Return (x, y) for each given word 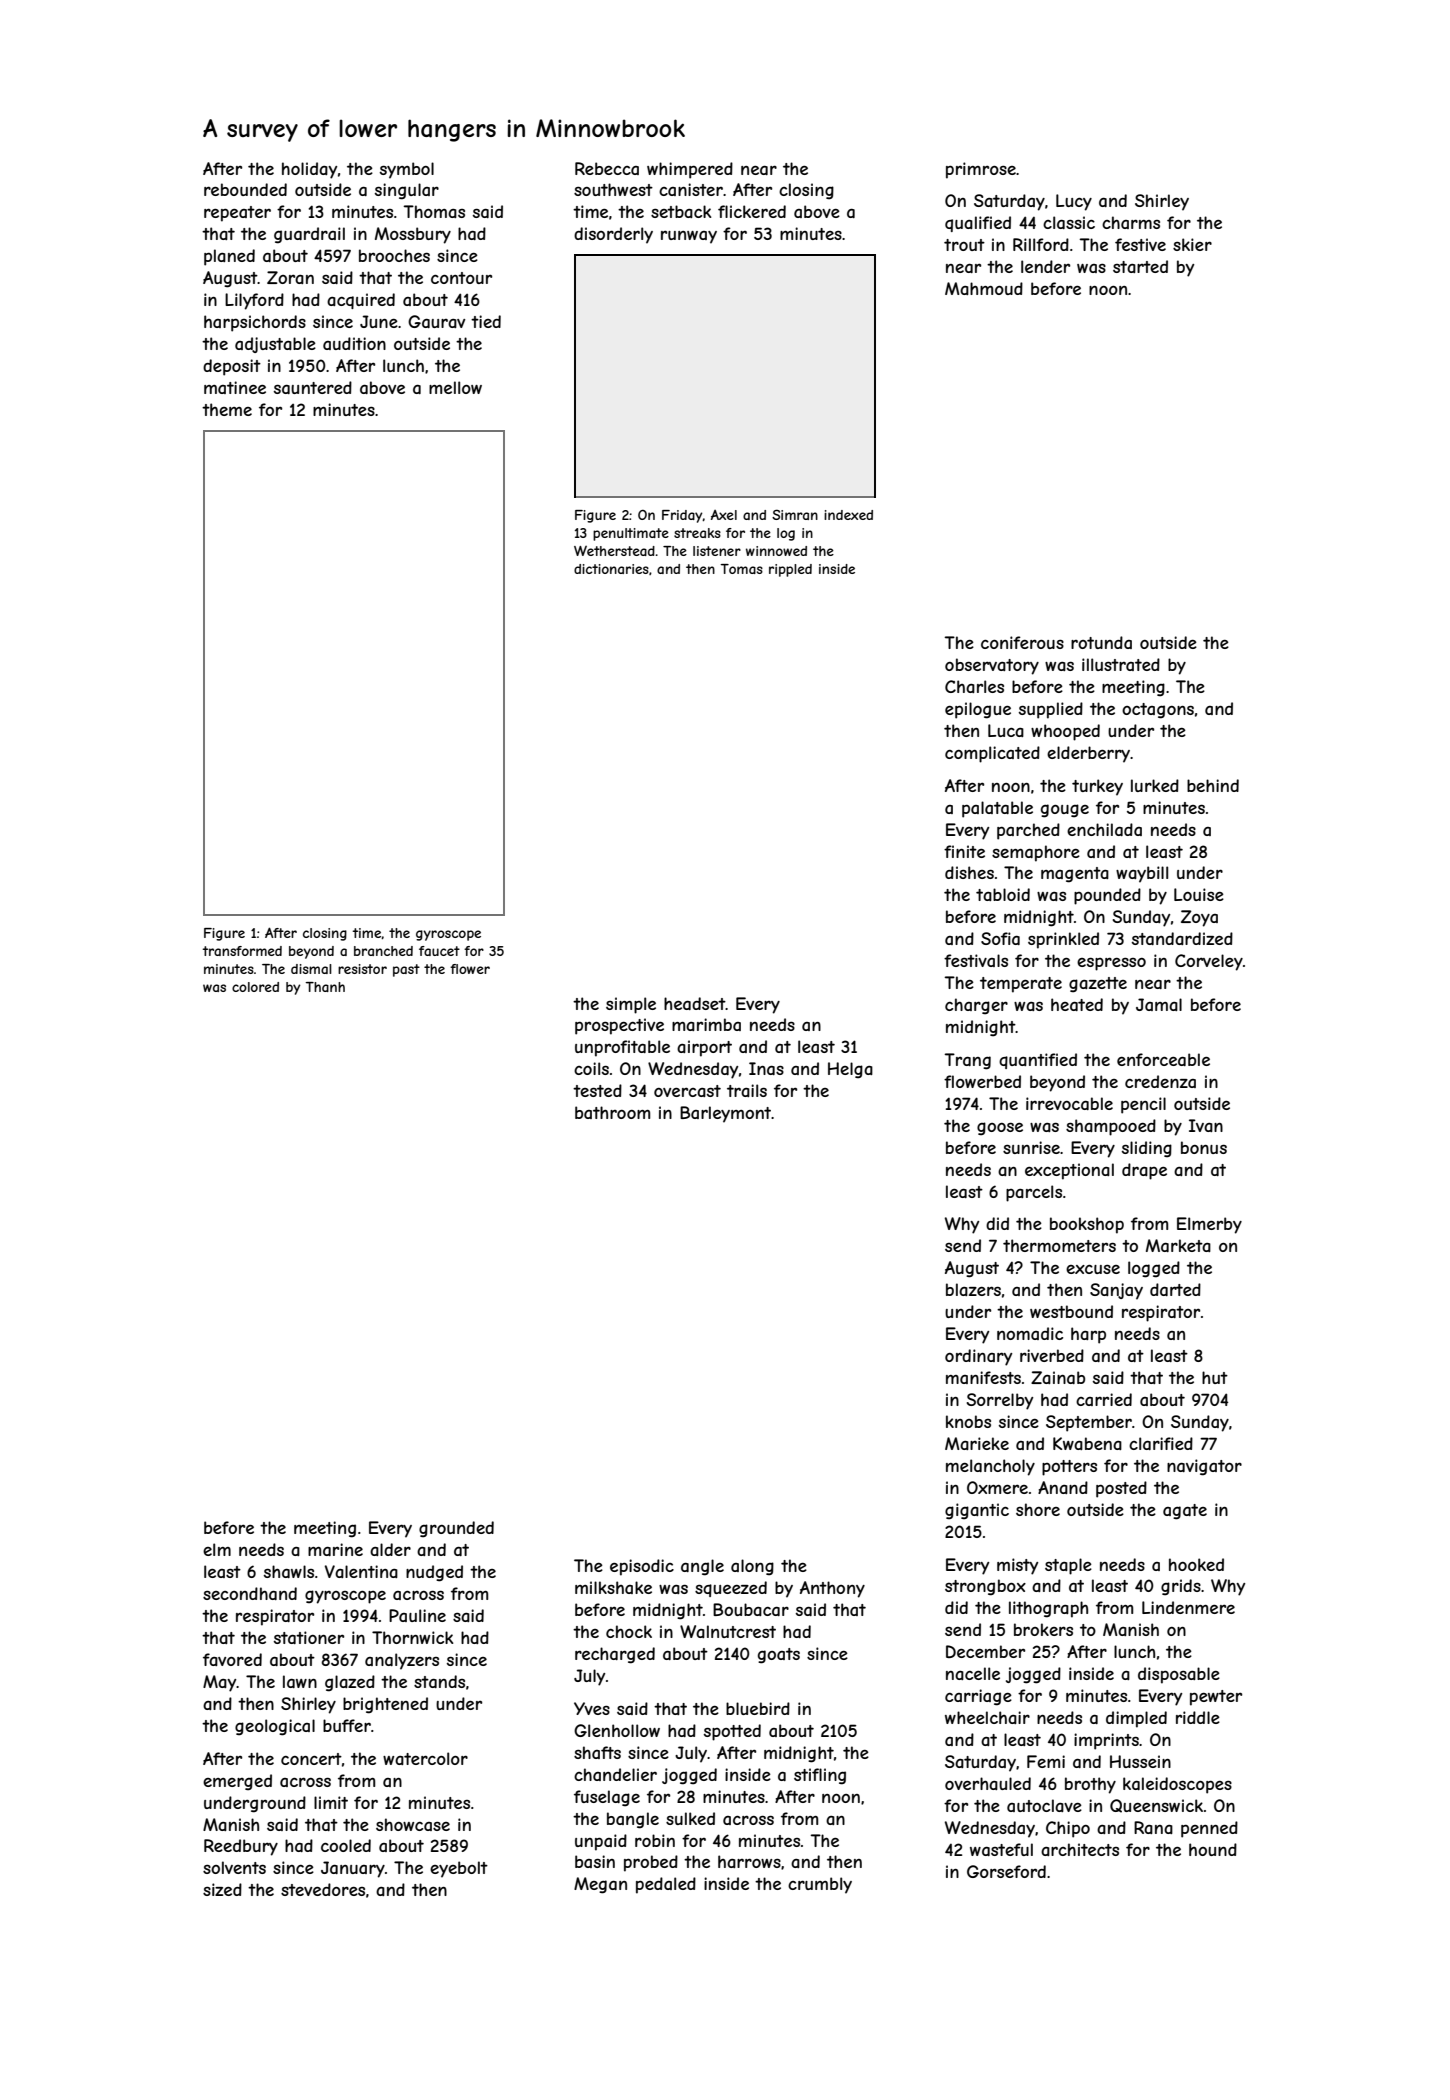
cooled (346, 1845)
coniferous (1022, 642)
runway (689, 237)
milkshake (613, 1587)
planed (229, 257)
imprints (1106, 1741)
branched (383, 951)
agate (1185, 1512)
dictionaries (611, 569)
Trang (967, 1061)
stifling (820, 1776)
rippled (790, 570)
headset (695, 1003)
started (1140, 266)
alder (390, 1549)
